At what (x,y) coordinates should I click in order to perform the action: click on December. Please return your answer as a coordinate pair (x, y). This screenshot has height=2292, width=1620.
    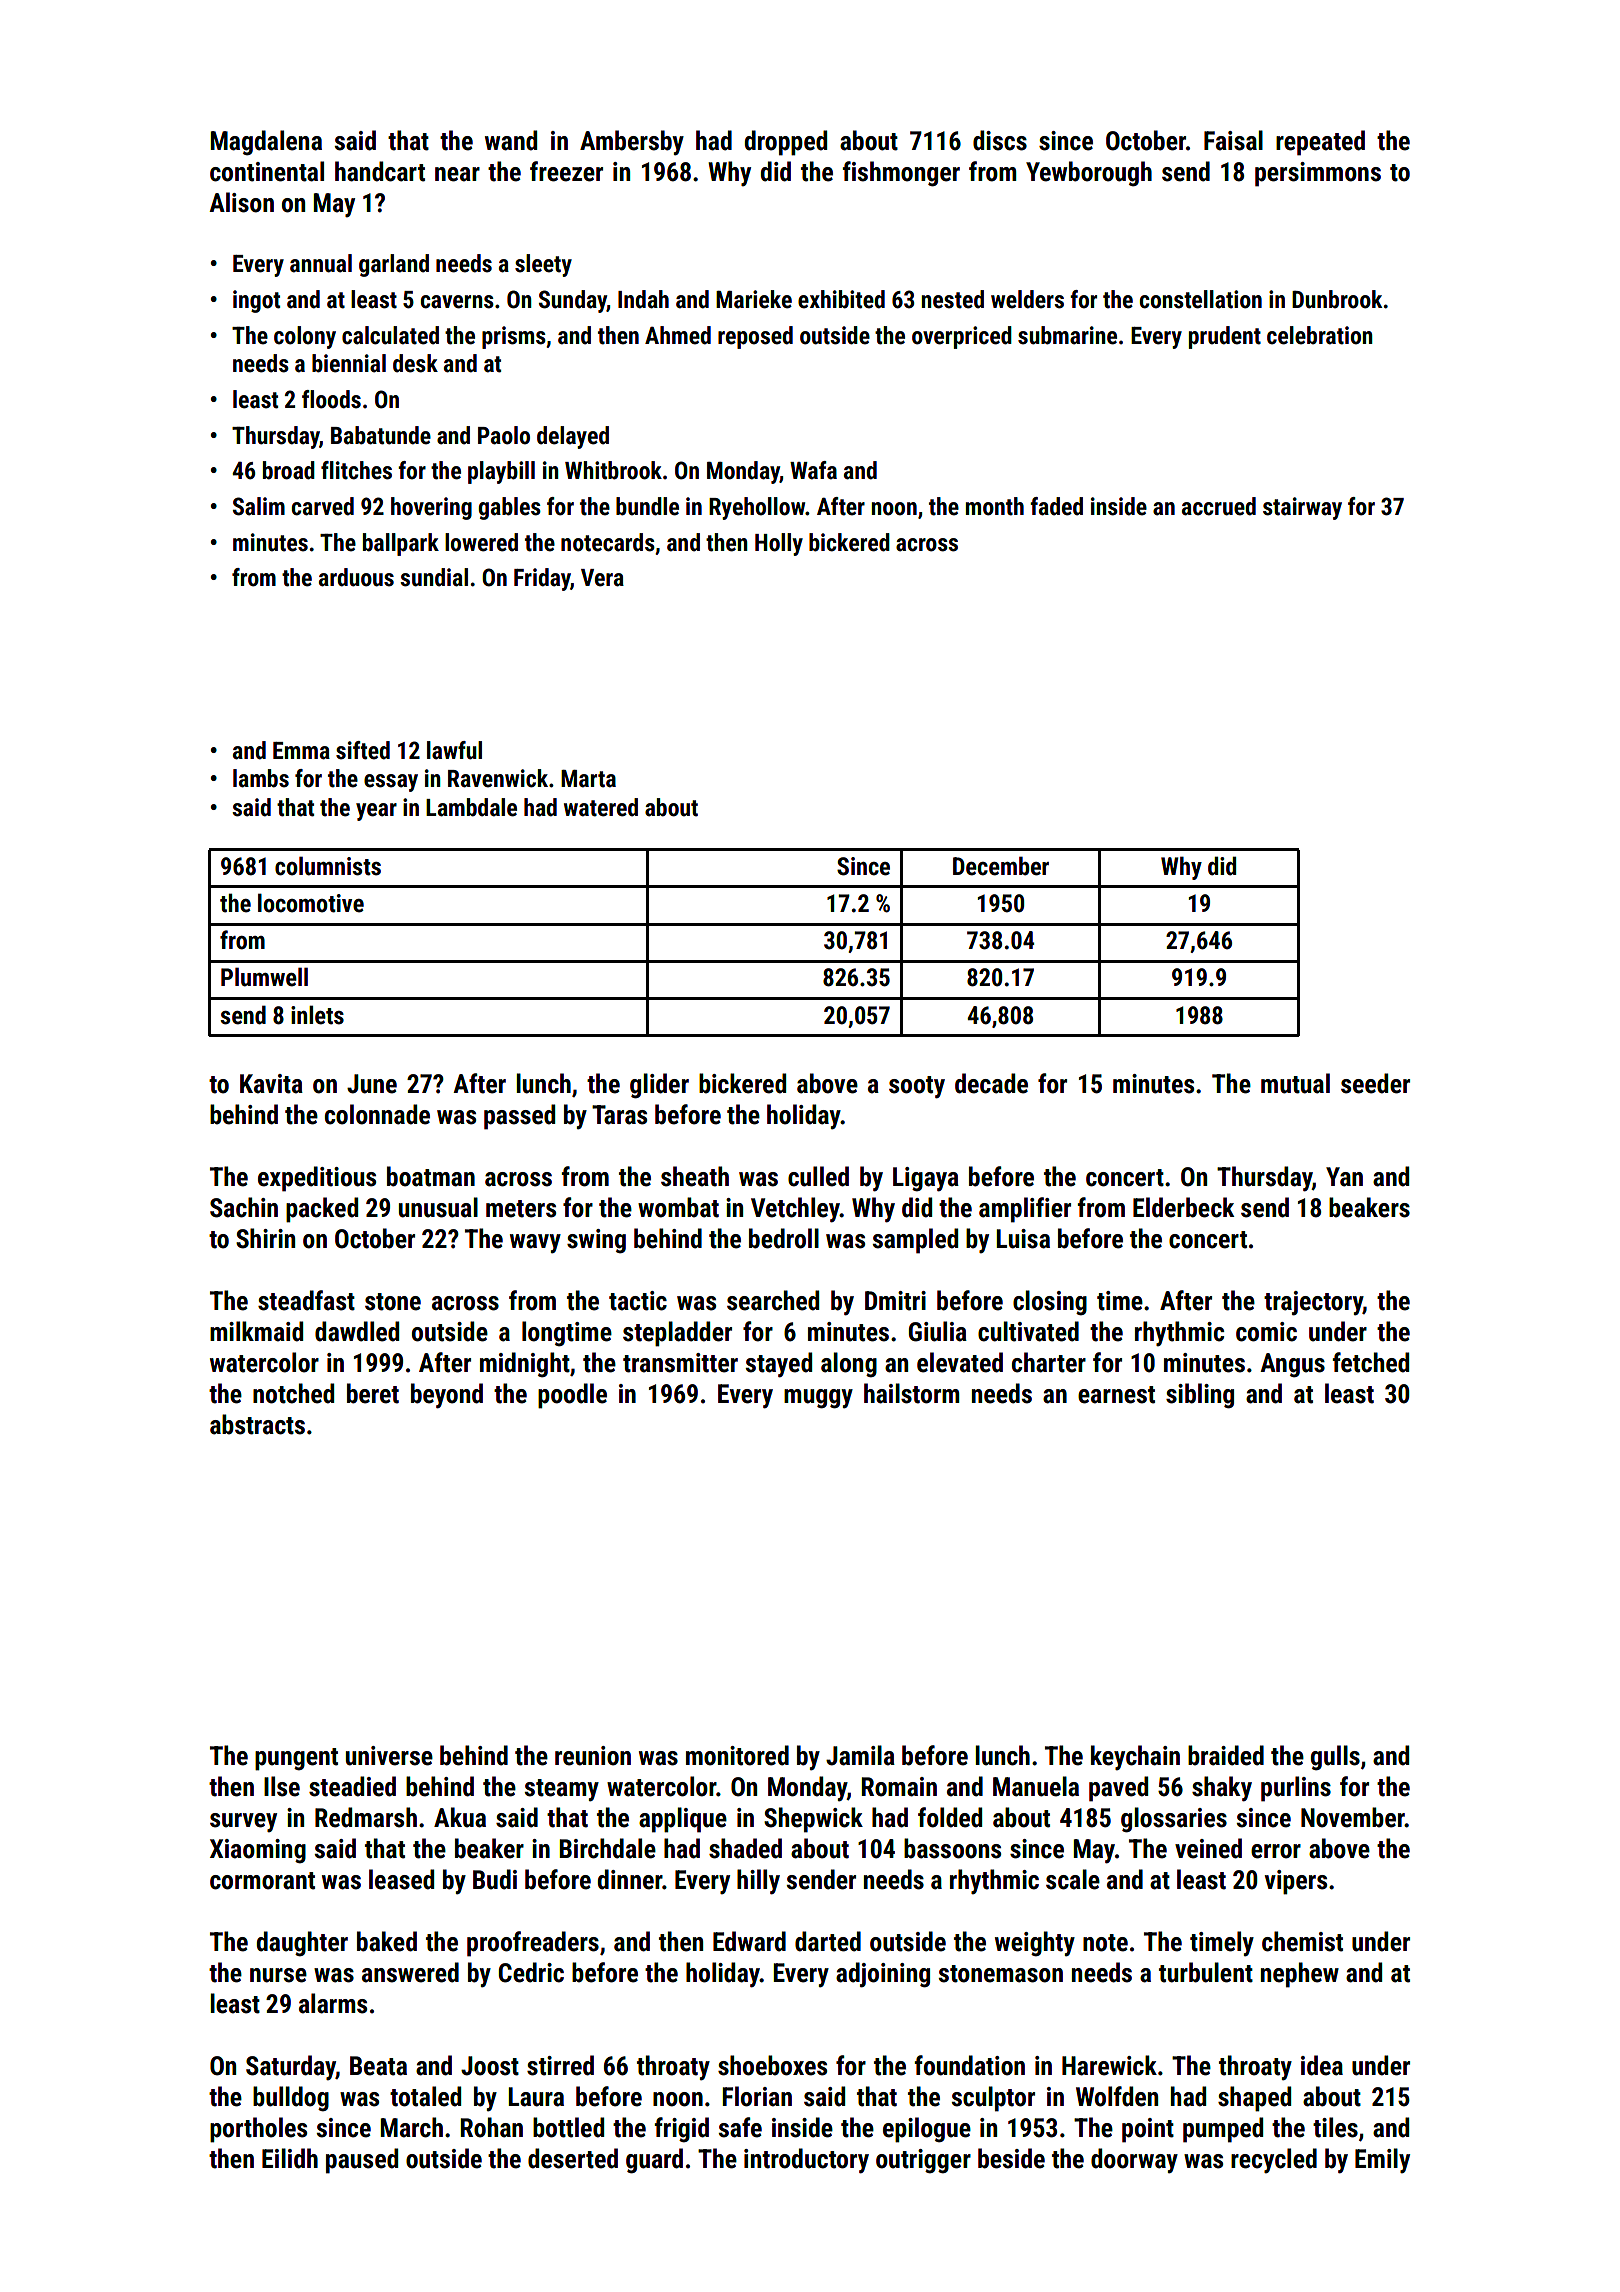
    Looking at the image, I should click on (1001, 866).
